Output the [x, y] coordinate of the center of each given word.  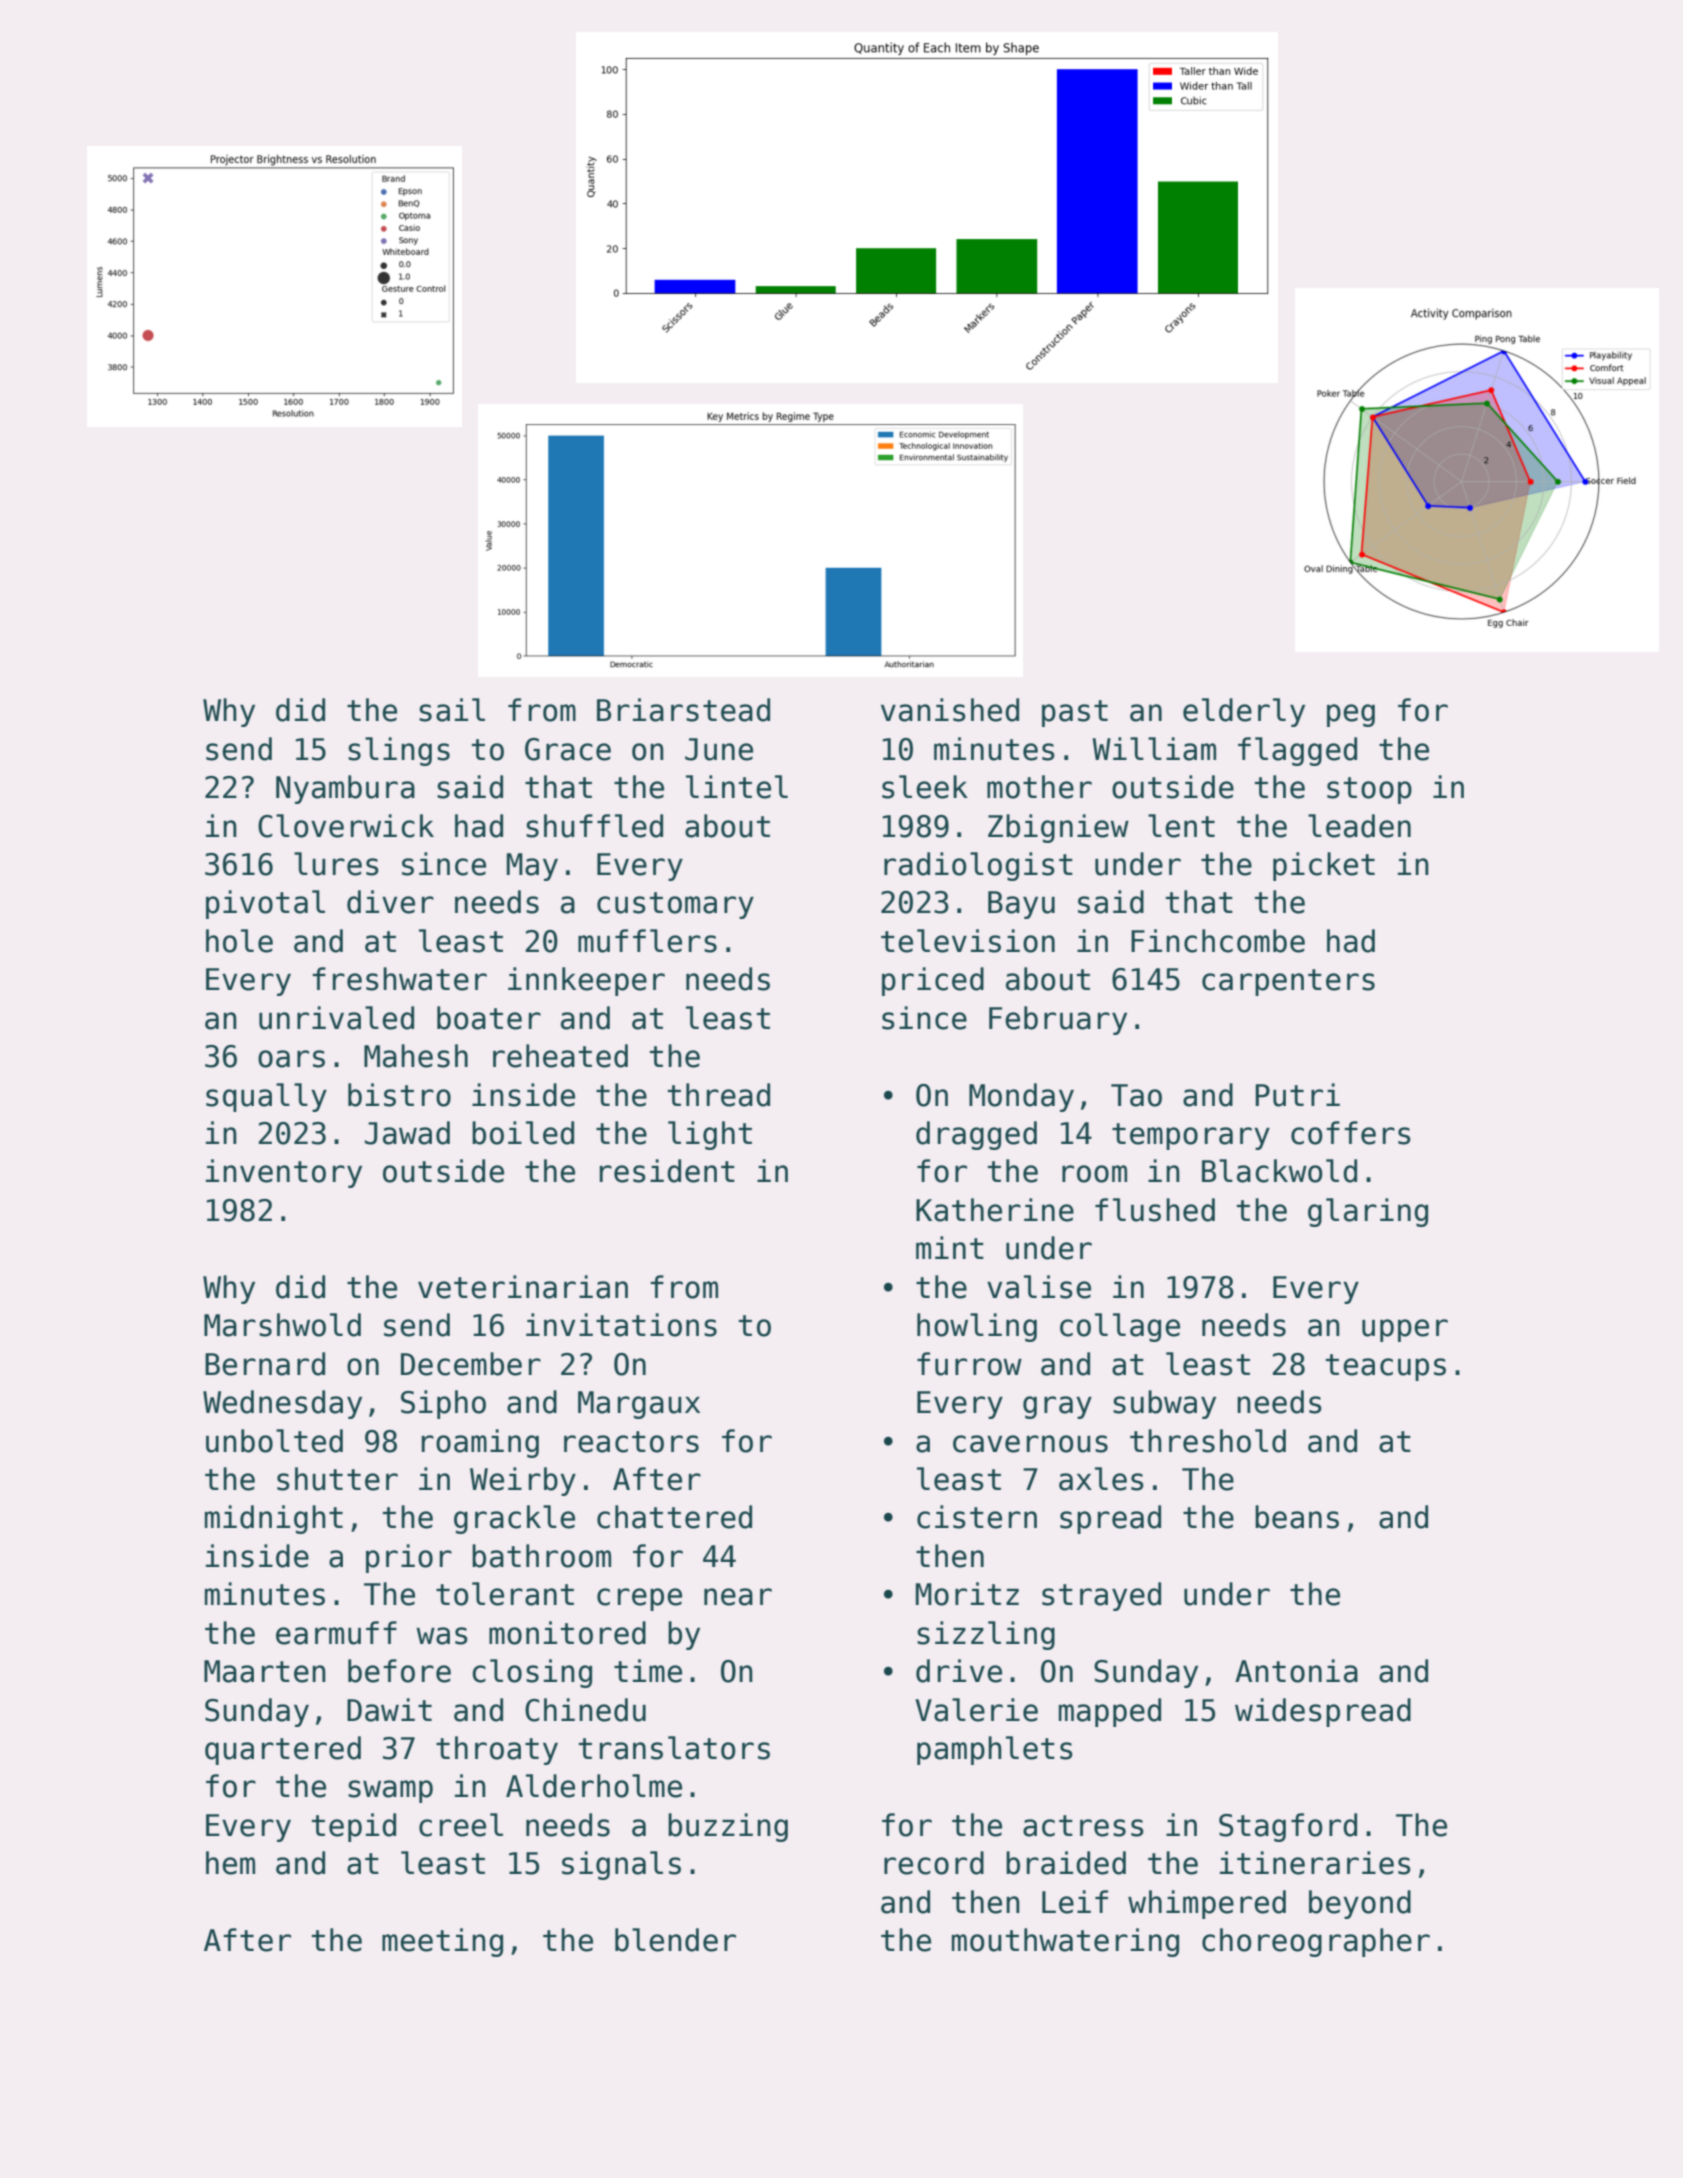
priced [933, 981]
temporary [1191, 1136]
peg [1351, 715]
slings [399, 751]
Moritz [967, 1594]
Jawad [407, 1133]
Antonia [1296, 1671]
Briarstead [683, 710]
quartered [283, 1750]
